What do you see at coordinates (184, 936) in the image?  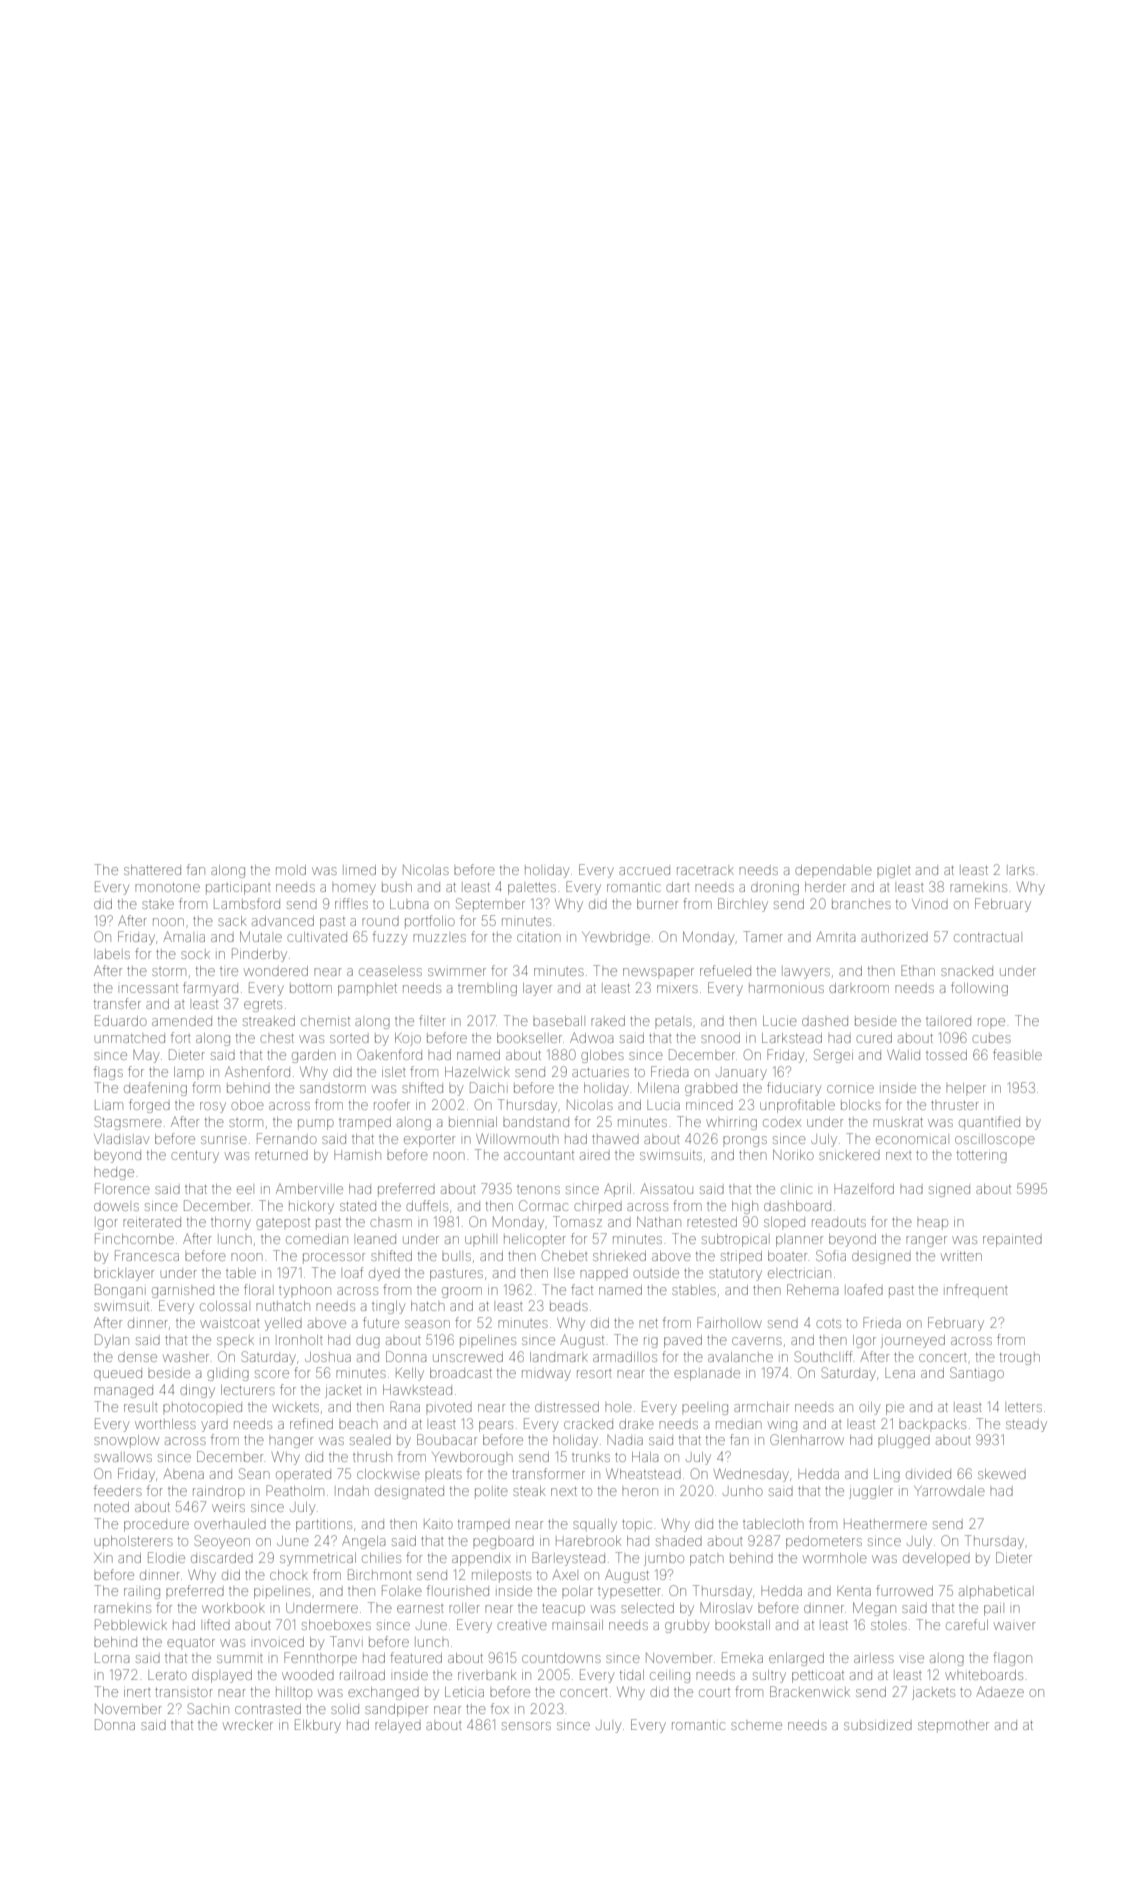 I see `Amalia` at bounding box center [184, 936].
